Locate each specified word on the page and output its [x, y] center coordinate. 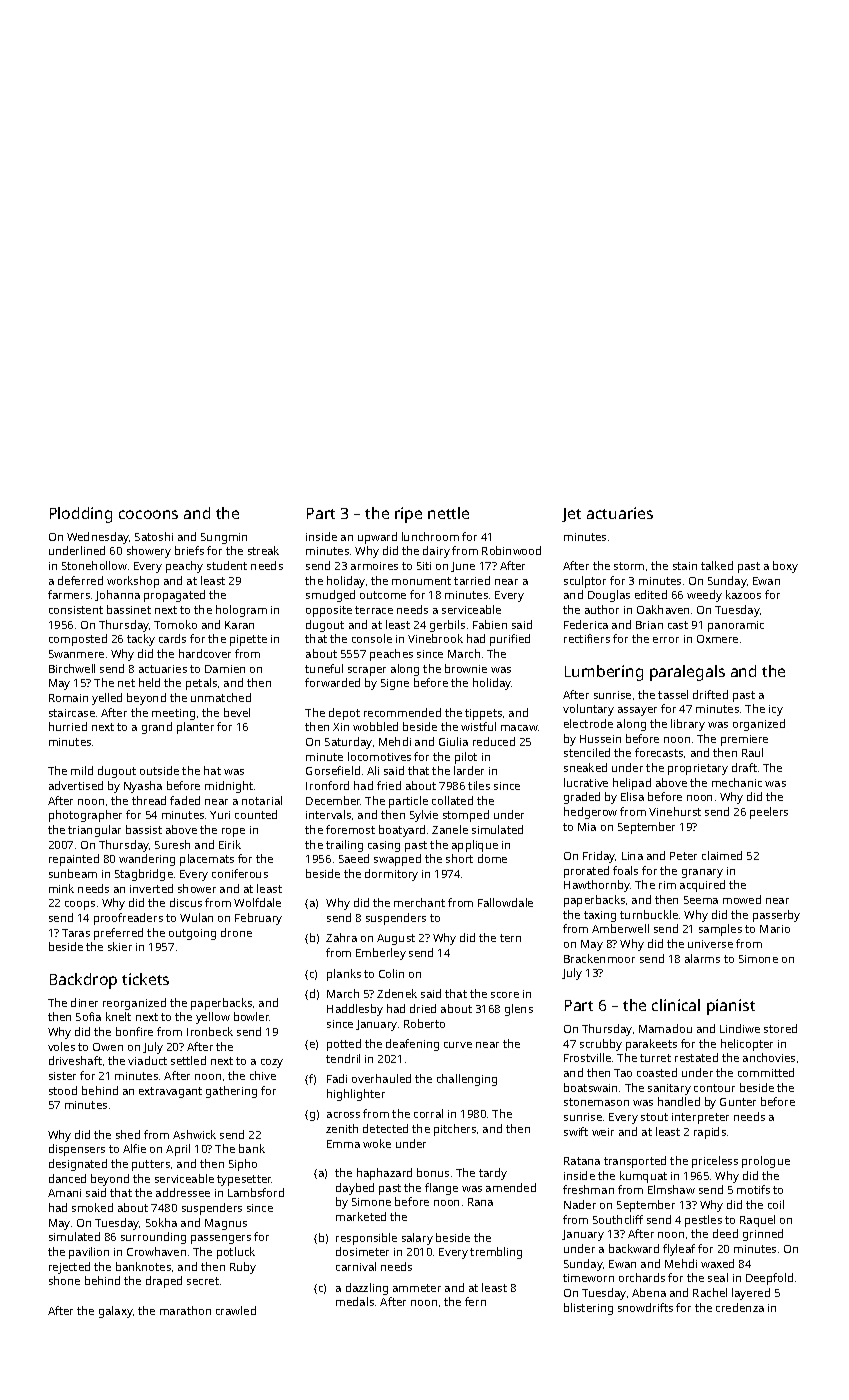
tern [510, 938]
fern [475, 1301]
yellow [213, 1018]
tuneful [324, 668]
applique [475, 846]
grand [157, 728]
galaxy [116, 1312]
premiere [744, 740]
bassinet [129, 609]
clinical [676, 1005]
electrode [588, 723]
